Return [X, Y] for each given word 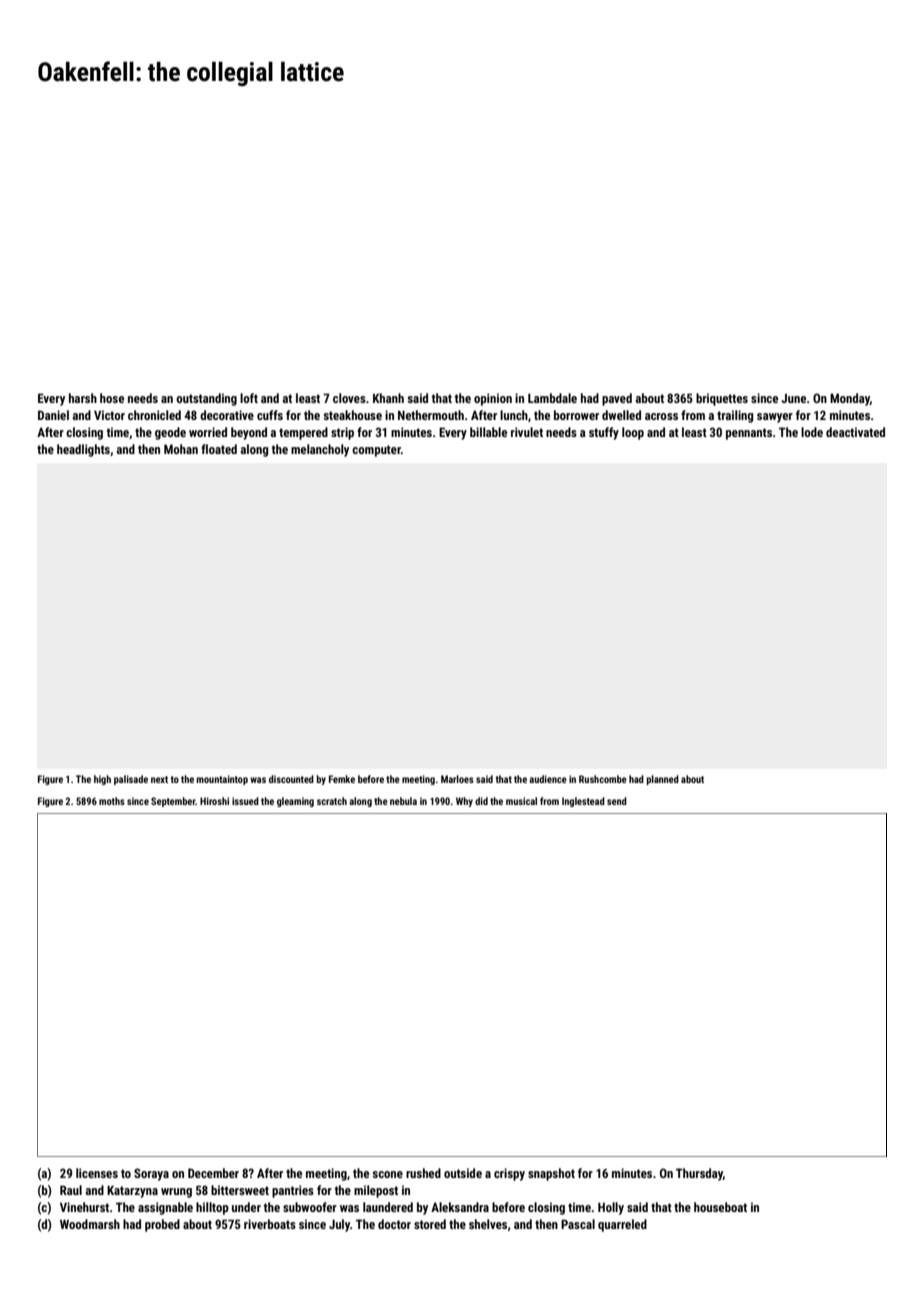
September [173, 802]
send [617, 801]
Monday [850, 399]
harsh [83, 398]
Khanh [388, 398]
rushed [423, 1173]
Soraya [151, 1174]
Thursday [699, 1174]
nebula [403, 801]
